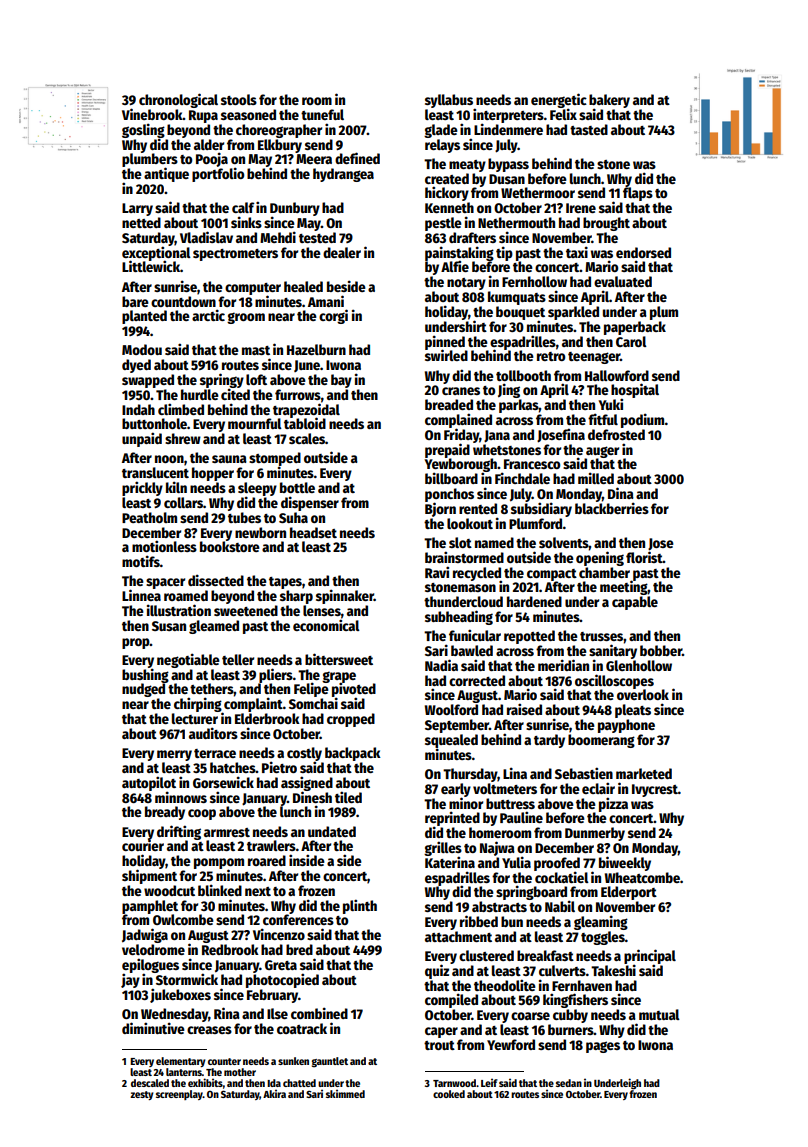 This image has height=1147, width=808. What do you see at coordinates (244, 517) in the image?
I see `tubes` at bounding box center [244, 517].
